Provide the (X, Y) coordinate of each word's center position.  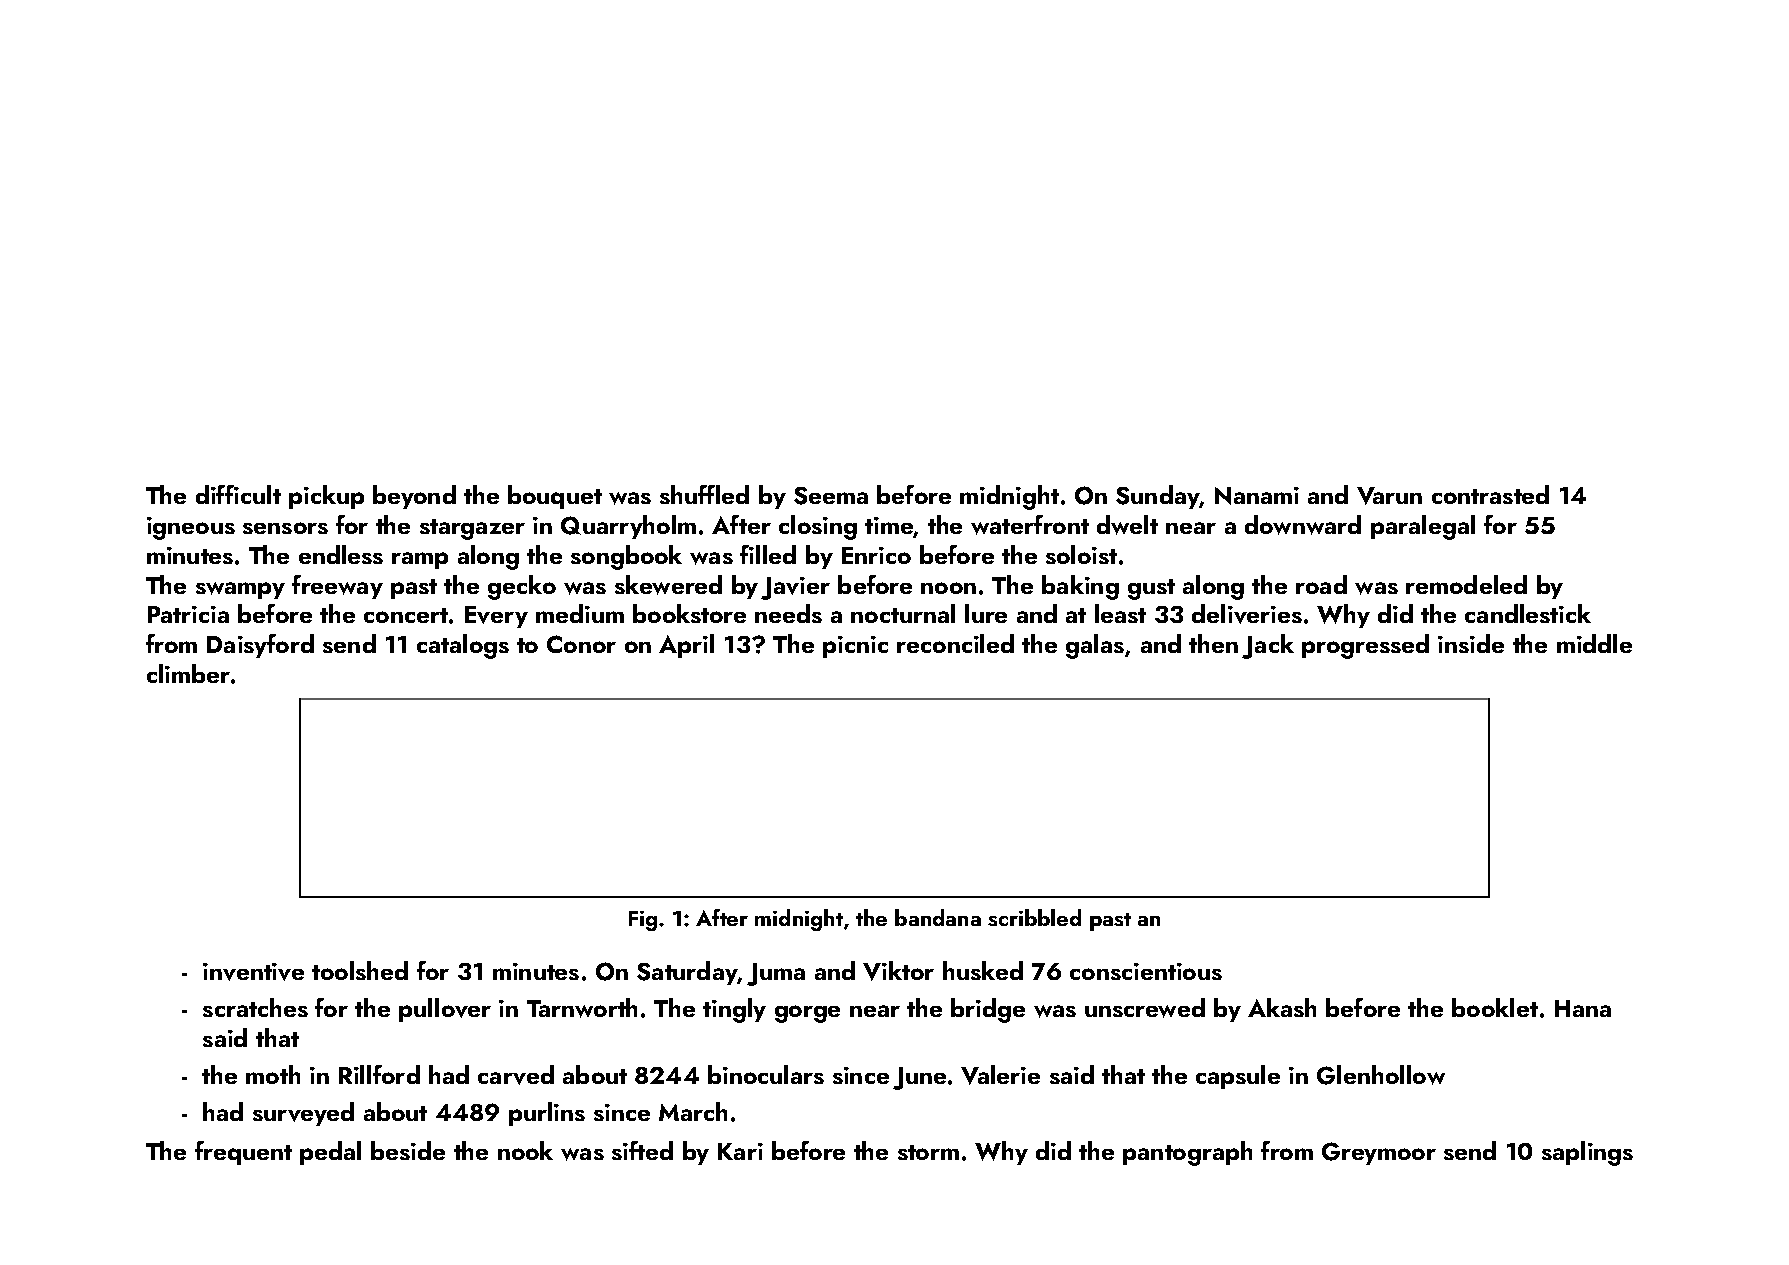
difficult (238, 494)
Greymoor (1379, 1153)
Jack (1268, 646)
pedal (330, 1153)
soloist (1081, 554)
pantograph (1187, 1153)
